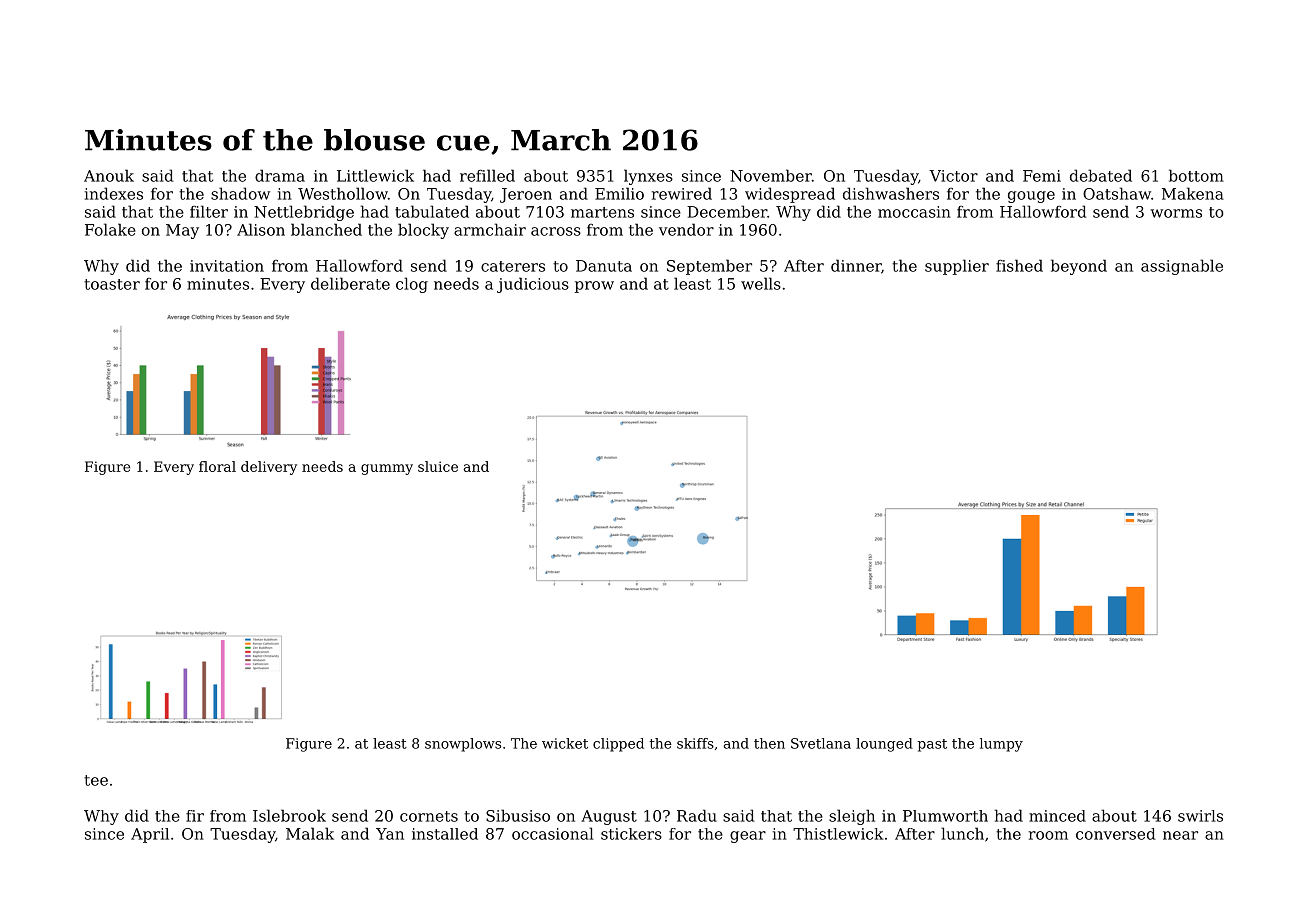 This screenshot has height=924, width=1308. I want to click on dinner, so click(856, 265).
